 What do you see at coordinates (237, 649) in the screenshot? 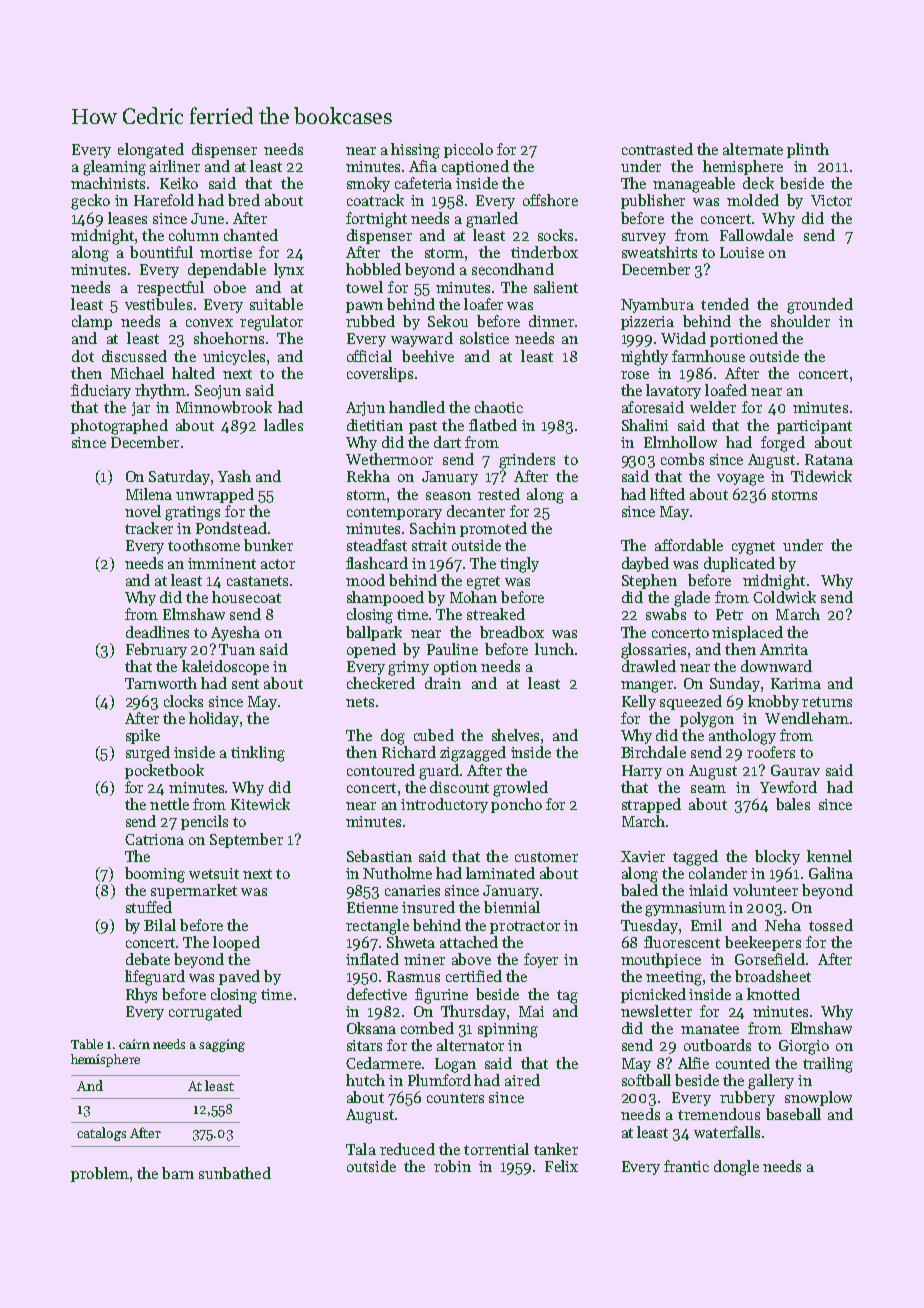
I see `Tuan` at bounding box center [237, 649].
